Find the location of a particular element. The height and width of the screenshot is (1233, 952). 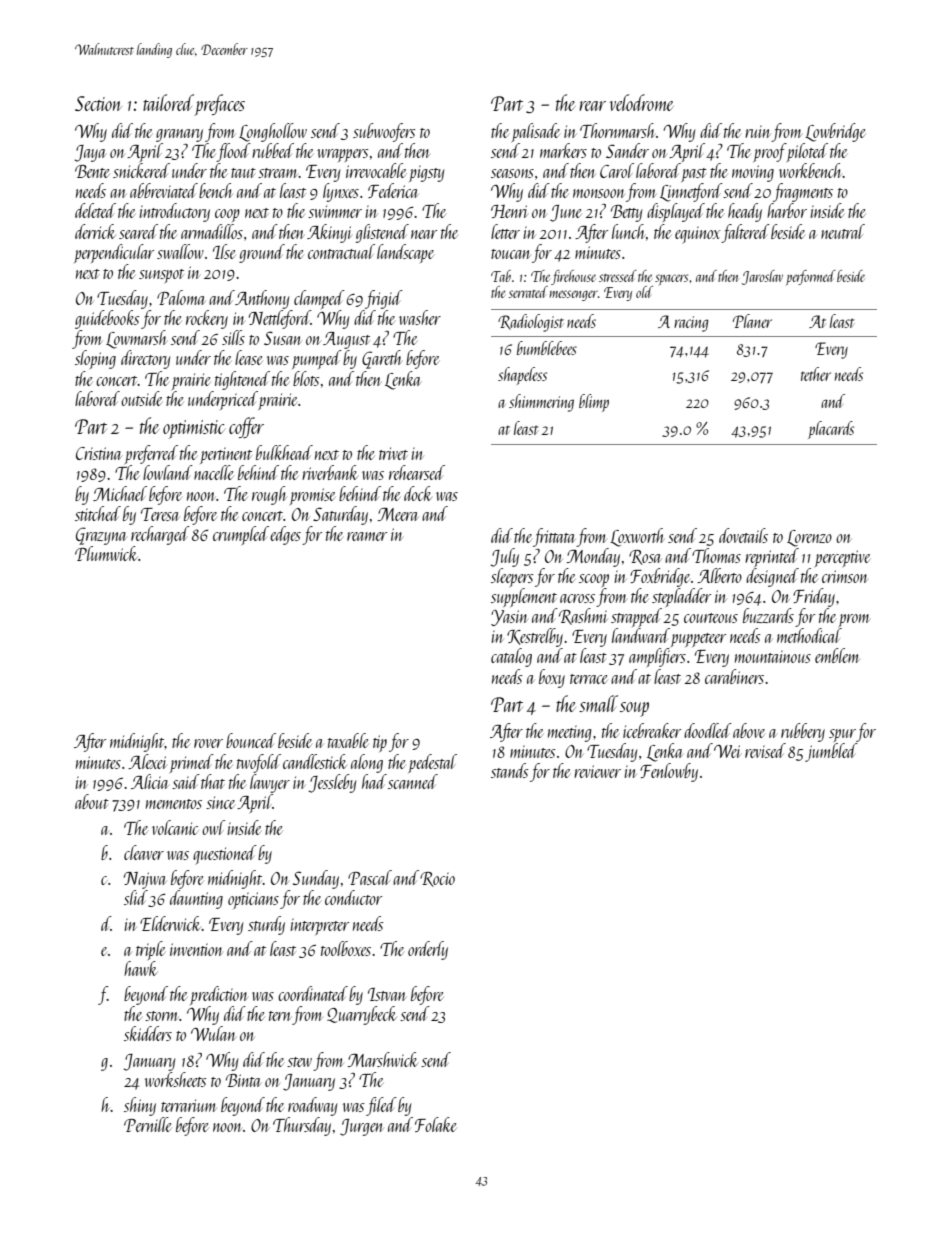

bounced is located at coordinates (251, 740).
